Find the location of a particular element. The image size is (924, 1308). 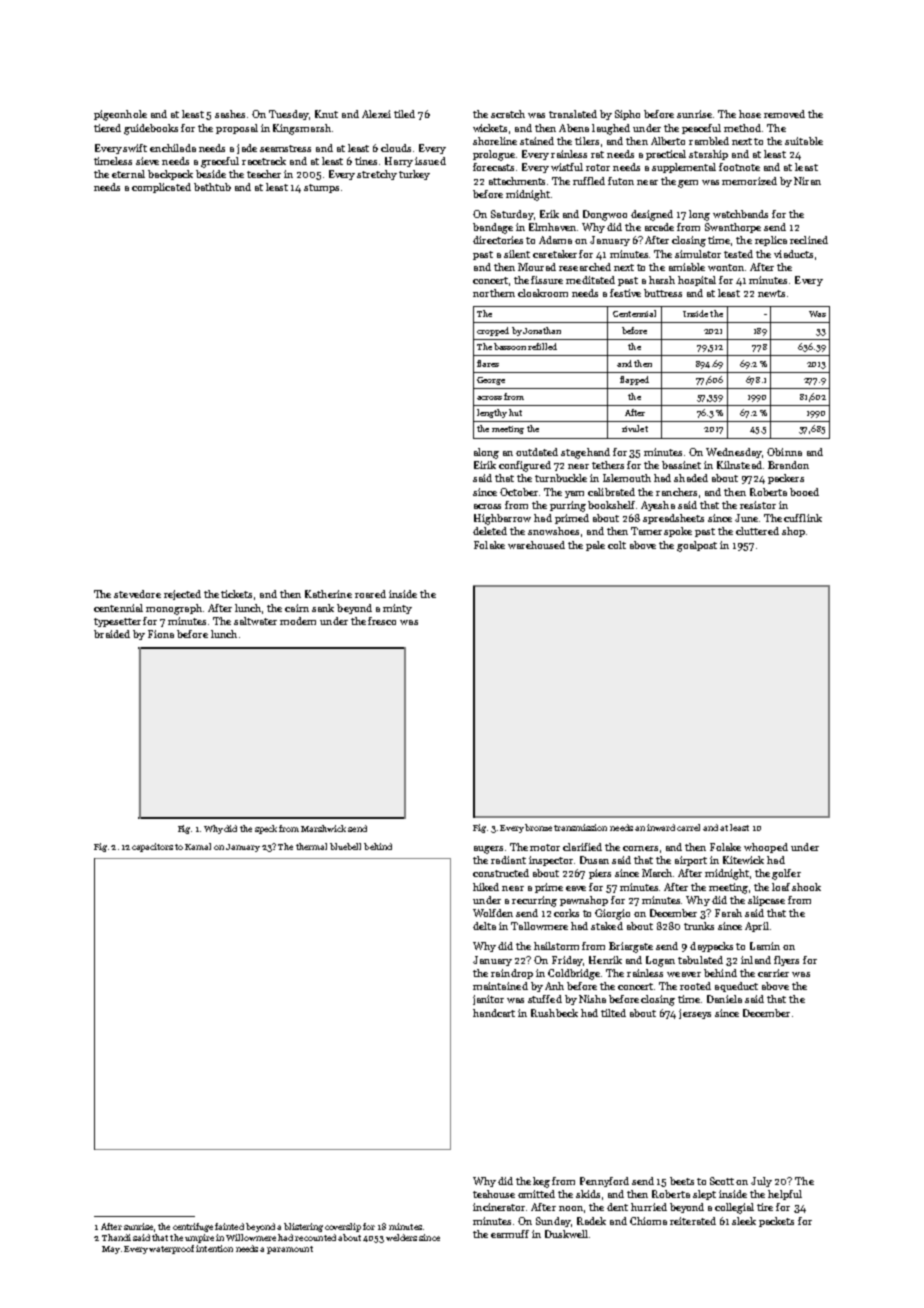

welders is located at coordinates (401, 1237).
